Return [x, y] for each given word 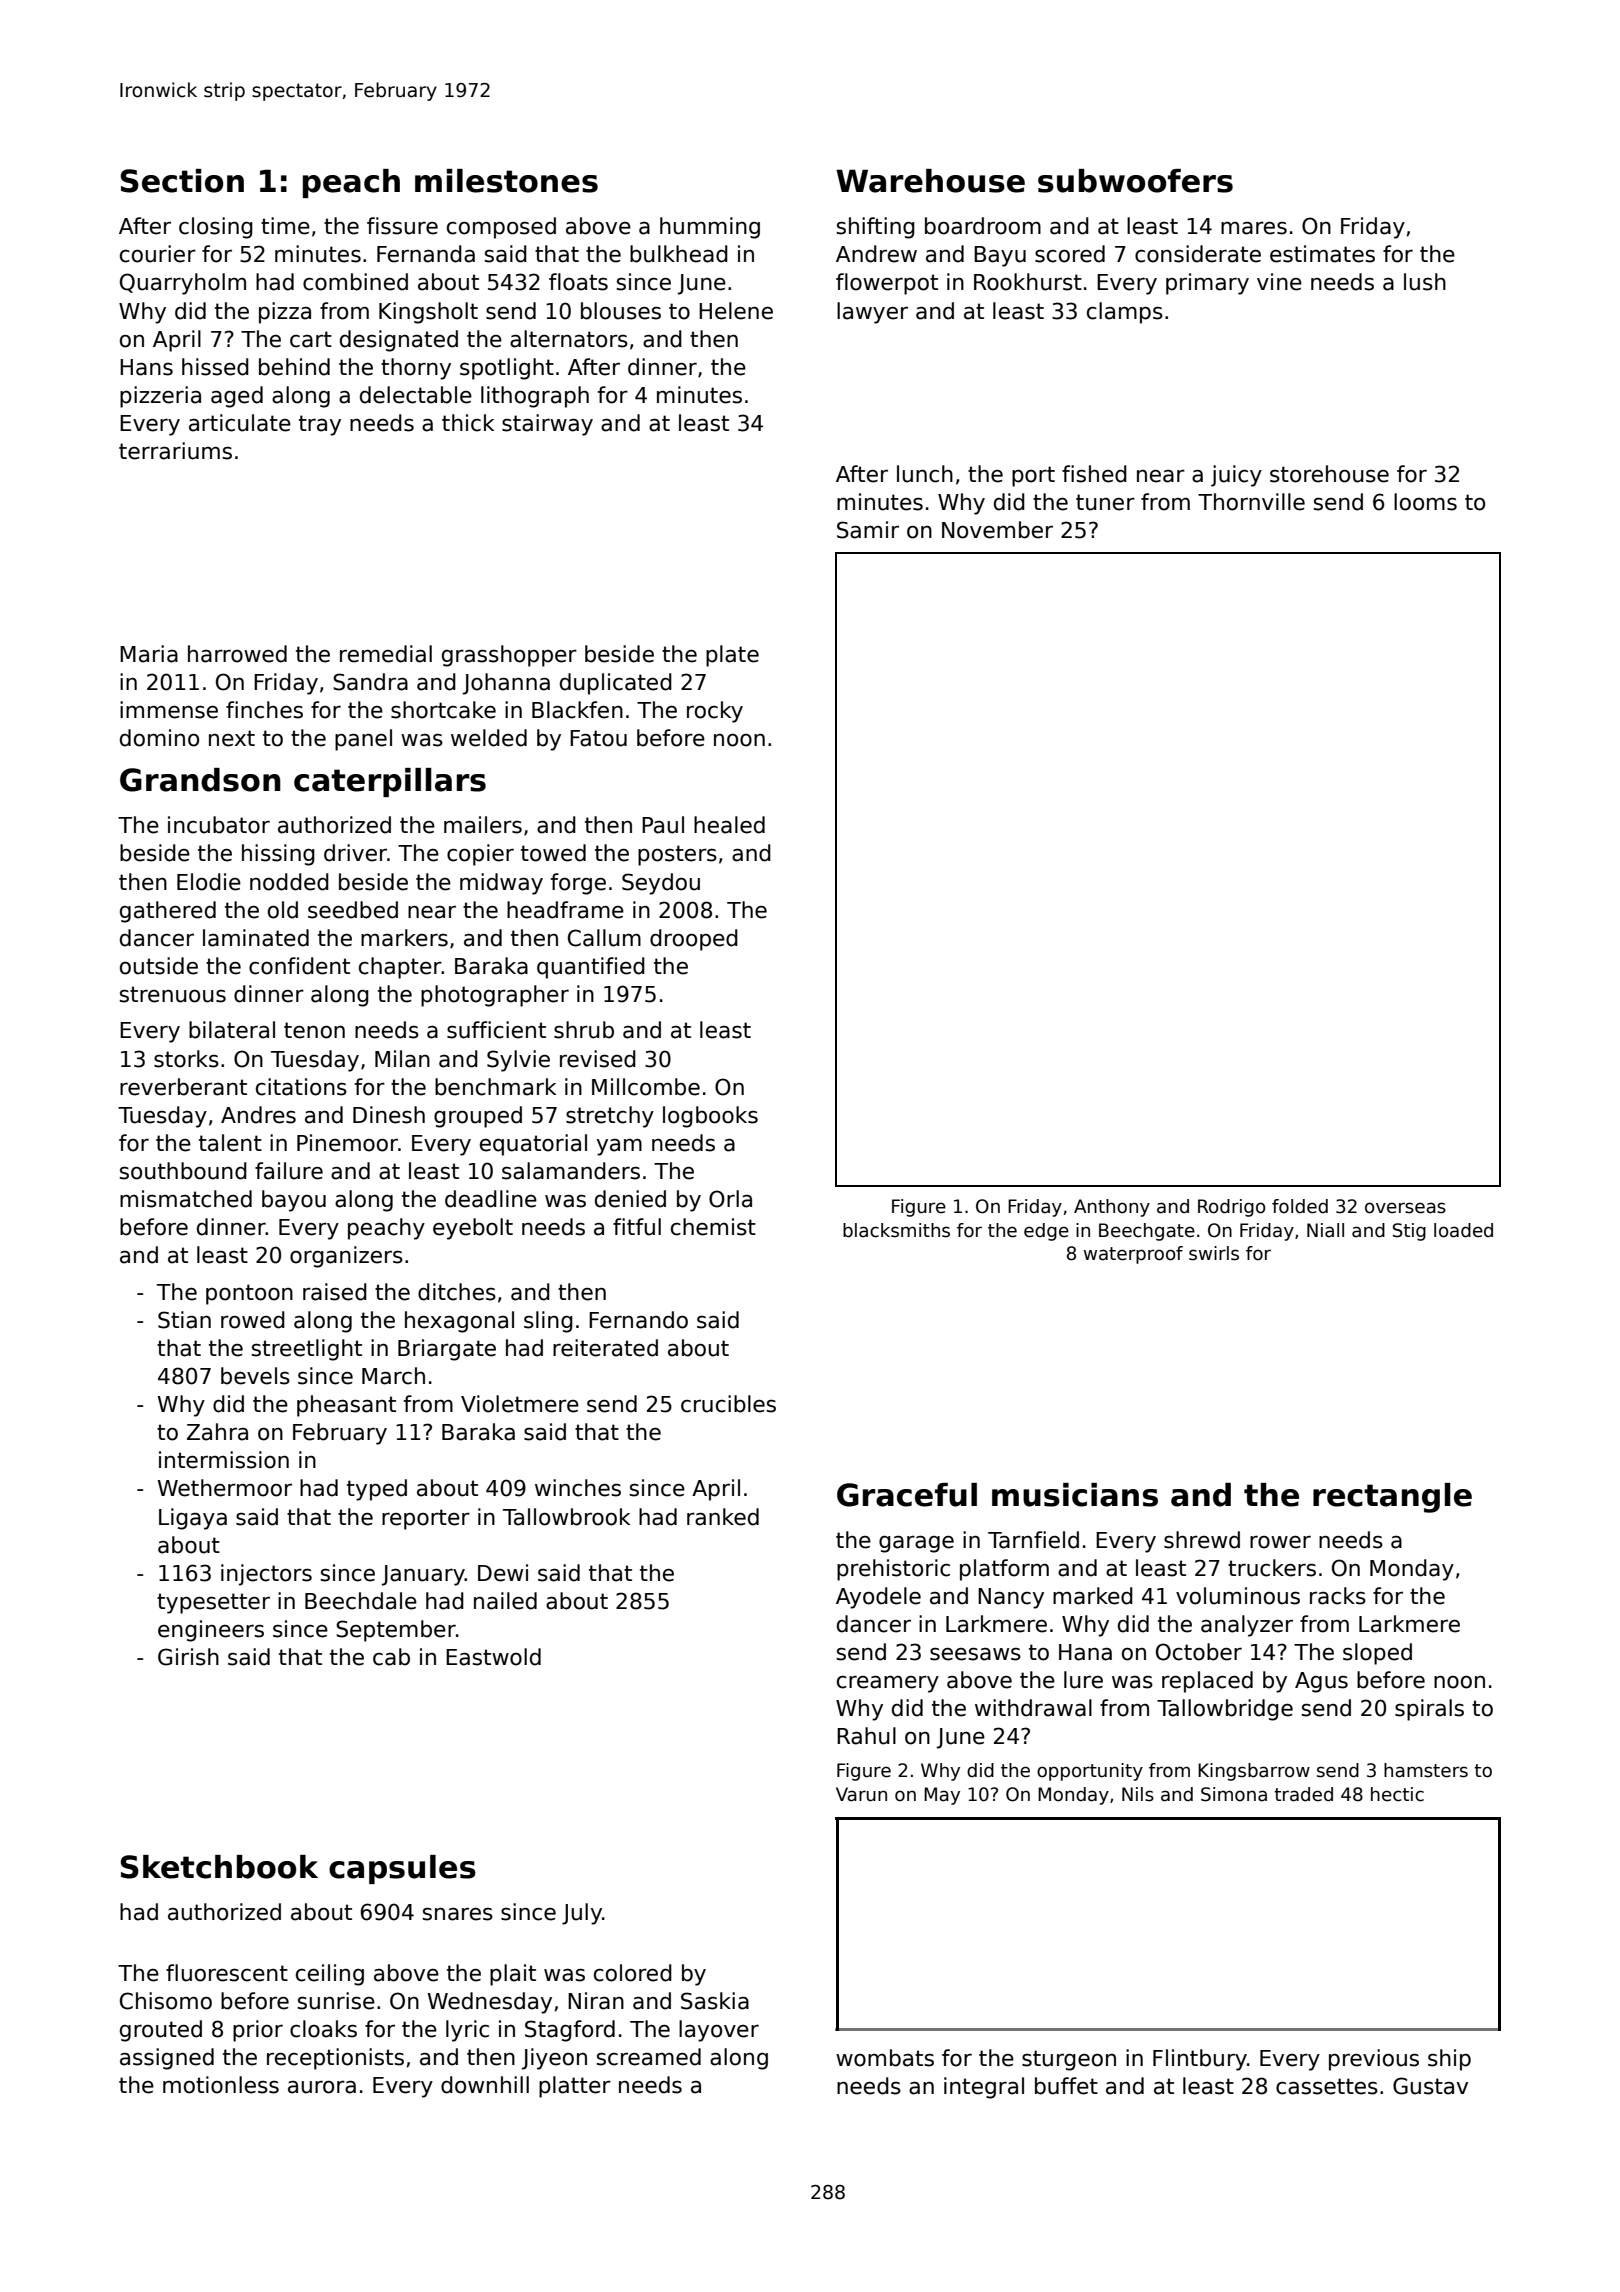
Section [182, 181]
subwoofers [1135, 181]
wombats [885, 2058]
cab [391, 1657]
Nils [1138, 1794]
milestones [506, 181]
